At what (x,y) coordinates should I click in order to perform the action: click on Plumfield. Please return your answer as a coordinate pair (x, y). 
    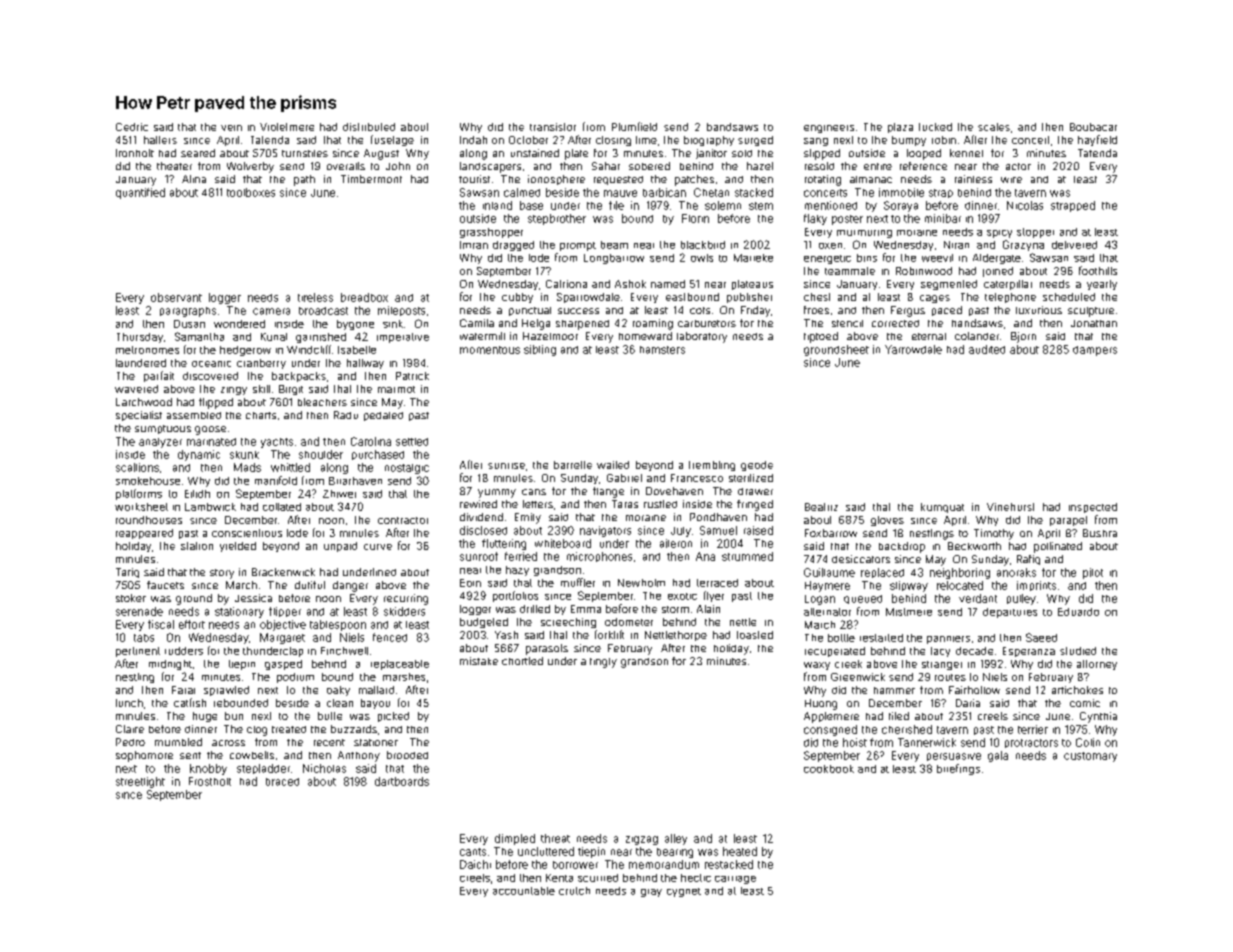
    Looking at the image, I should click on (634, 126).
